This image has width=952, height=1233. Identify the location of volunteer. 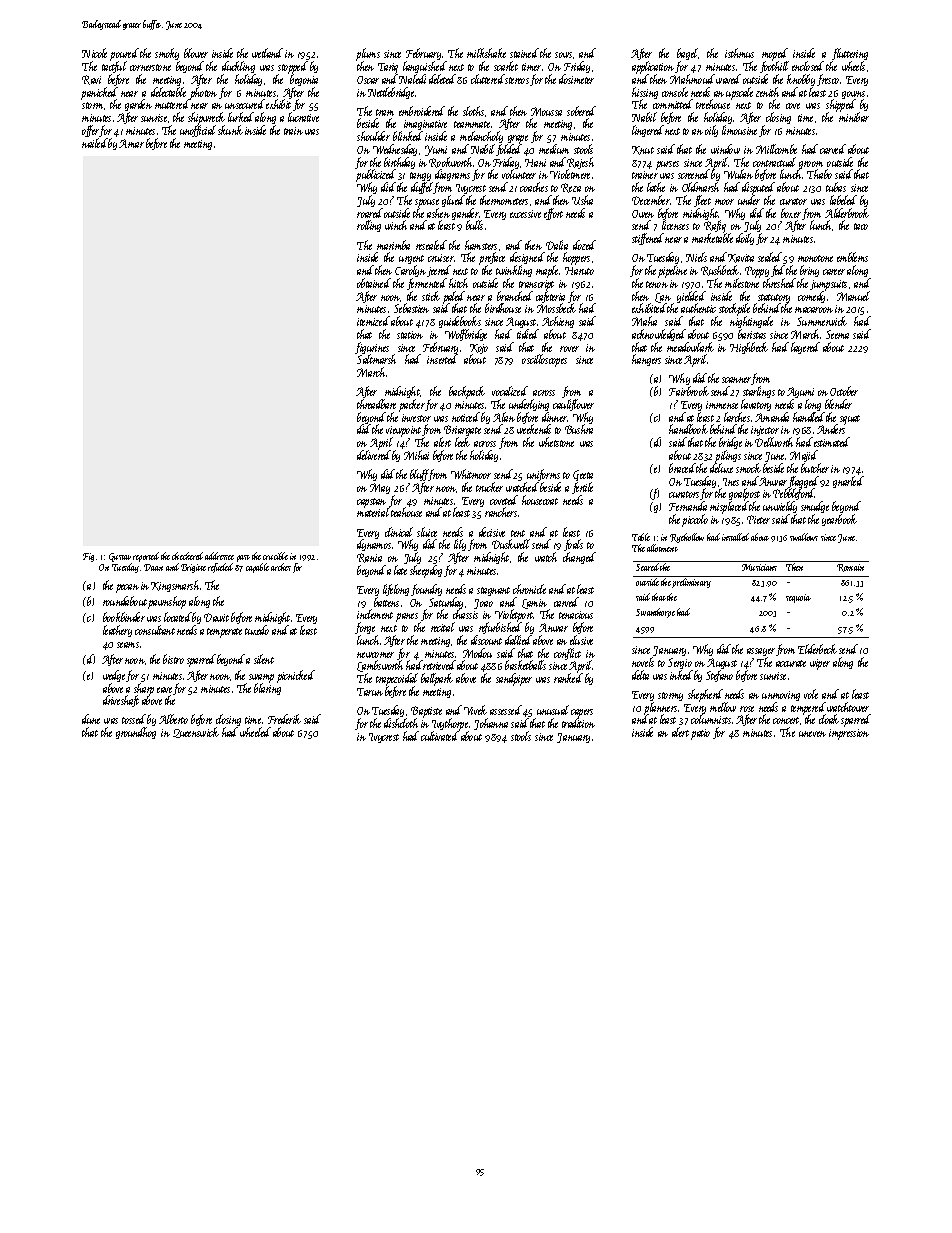
(519, 174).
